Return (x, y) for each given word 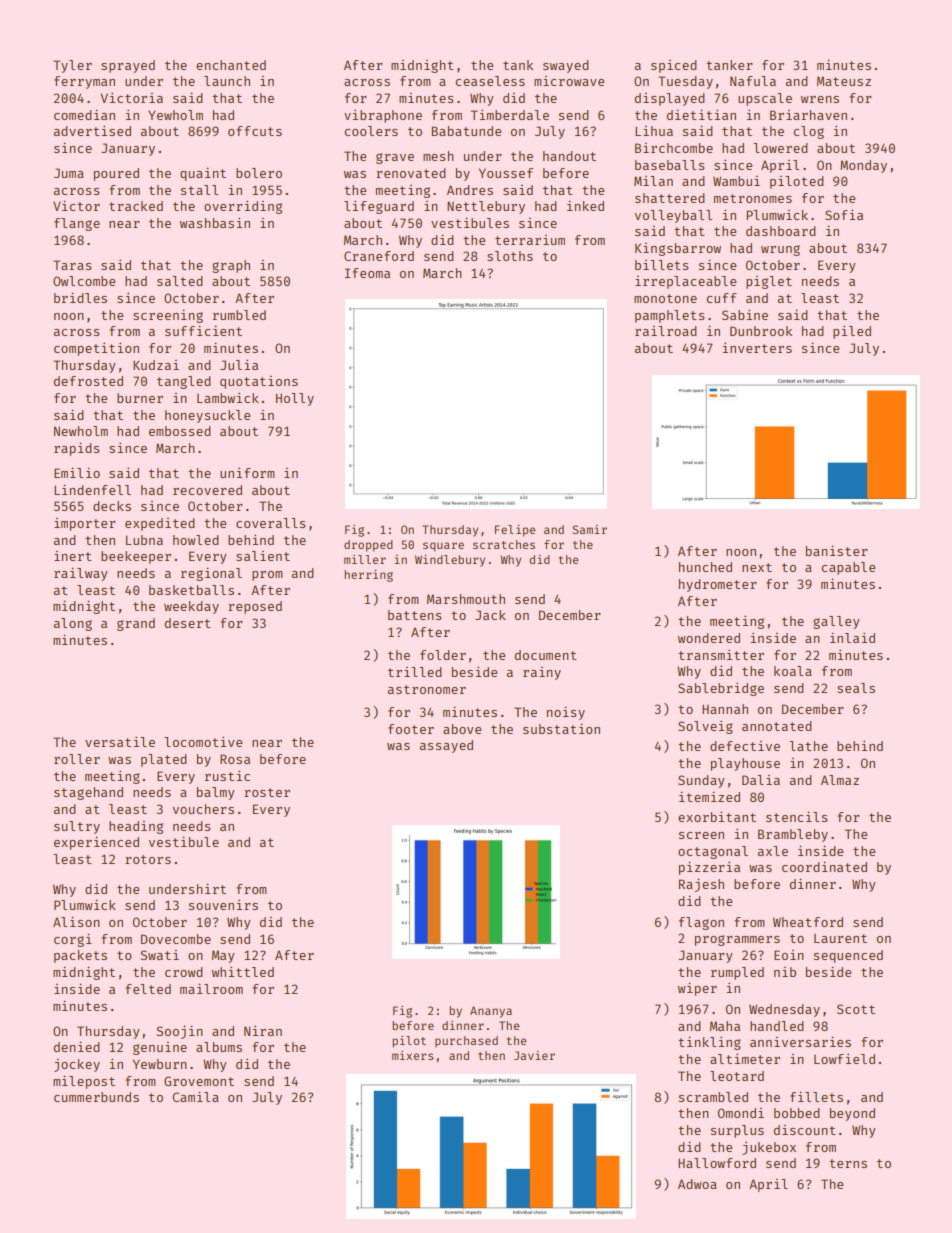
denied (77, 1046)
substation (561, 728)
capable (848, 568)
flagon (701, 923)
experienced (96, 843)
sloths (510, 256)
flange (77, 224)
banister (837, 550)
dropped (368, 546)
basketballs (191, 590)
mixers (413, 1055)
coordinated (824, 866)
